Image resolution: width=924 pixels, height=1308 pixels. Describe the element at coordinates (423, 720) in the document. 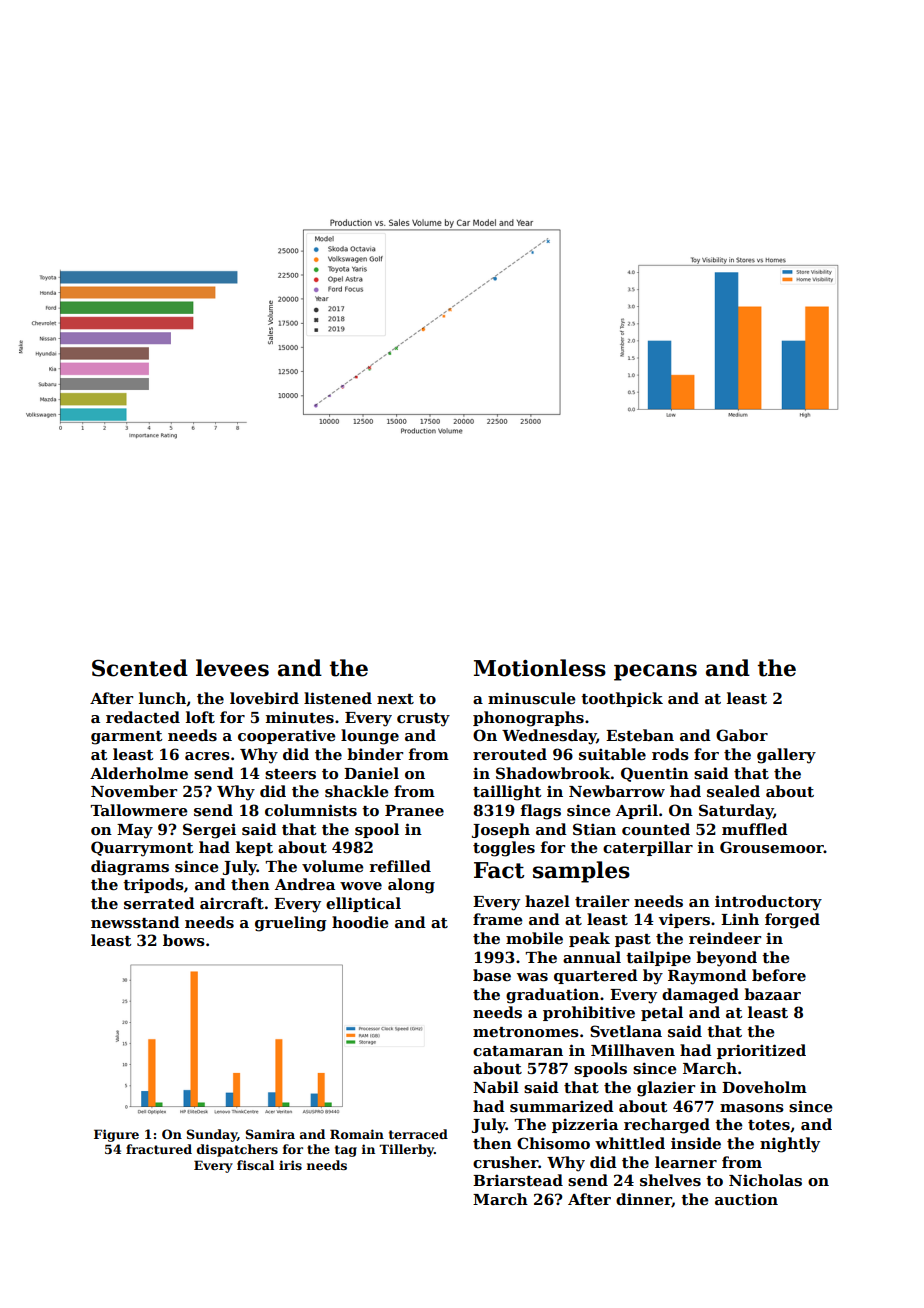

I see `crusty` at that location.
